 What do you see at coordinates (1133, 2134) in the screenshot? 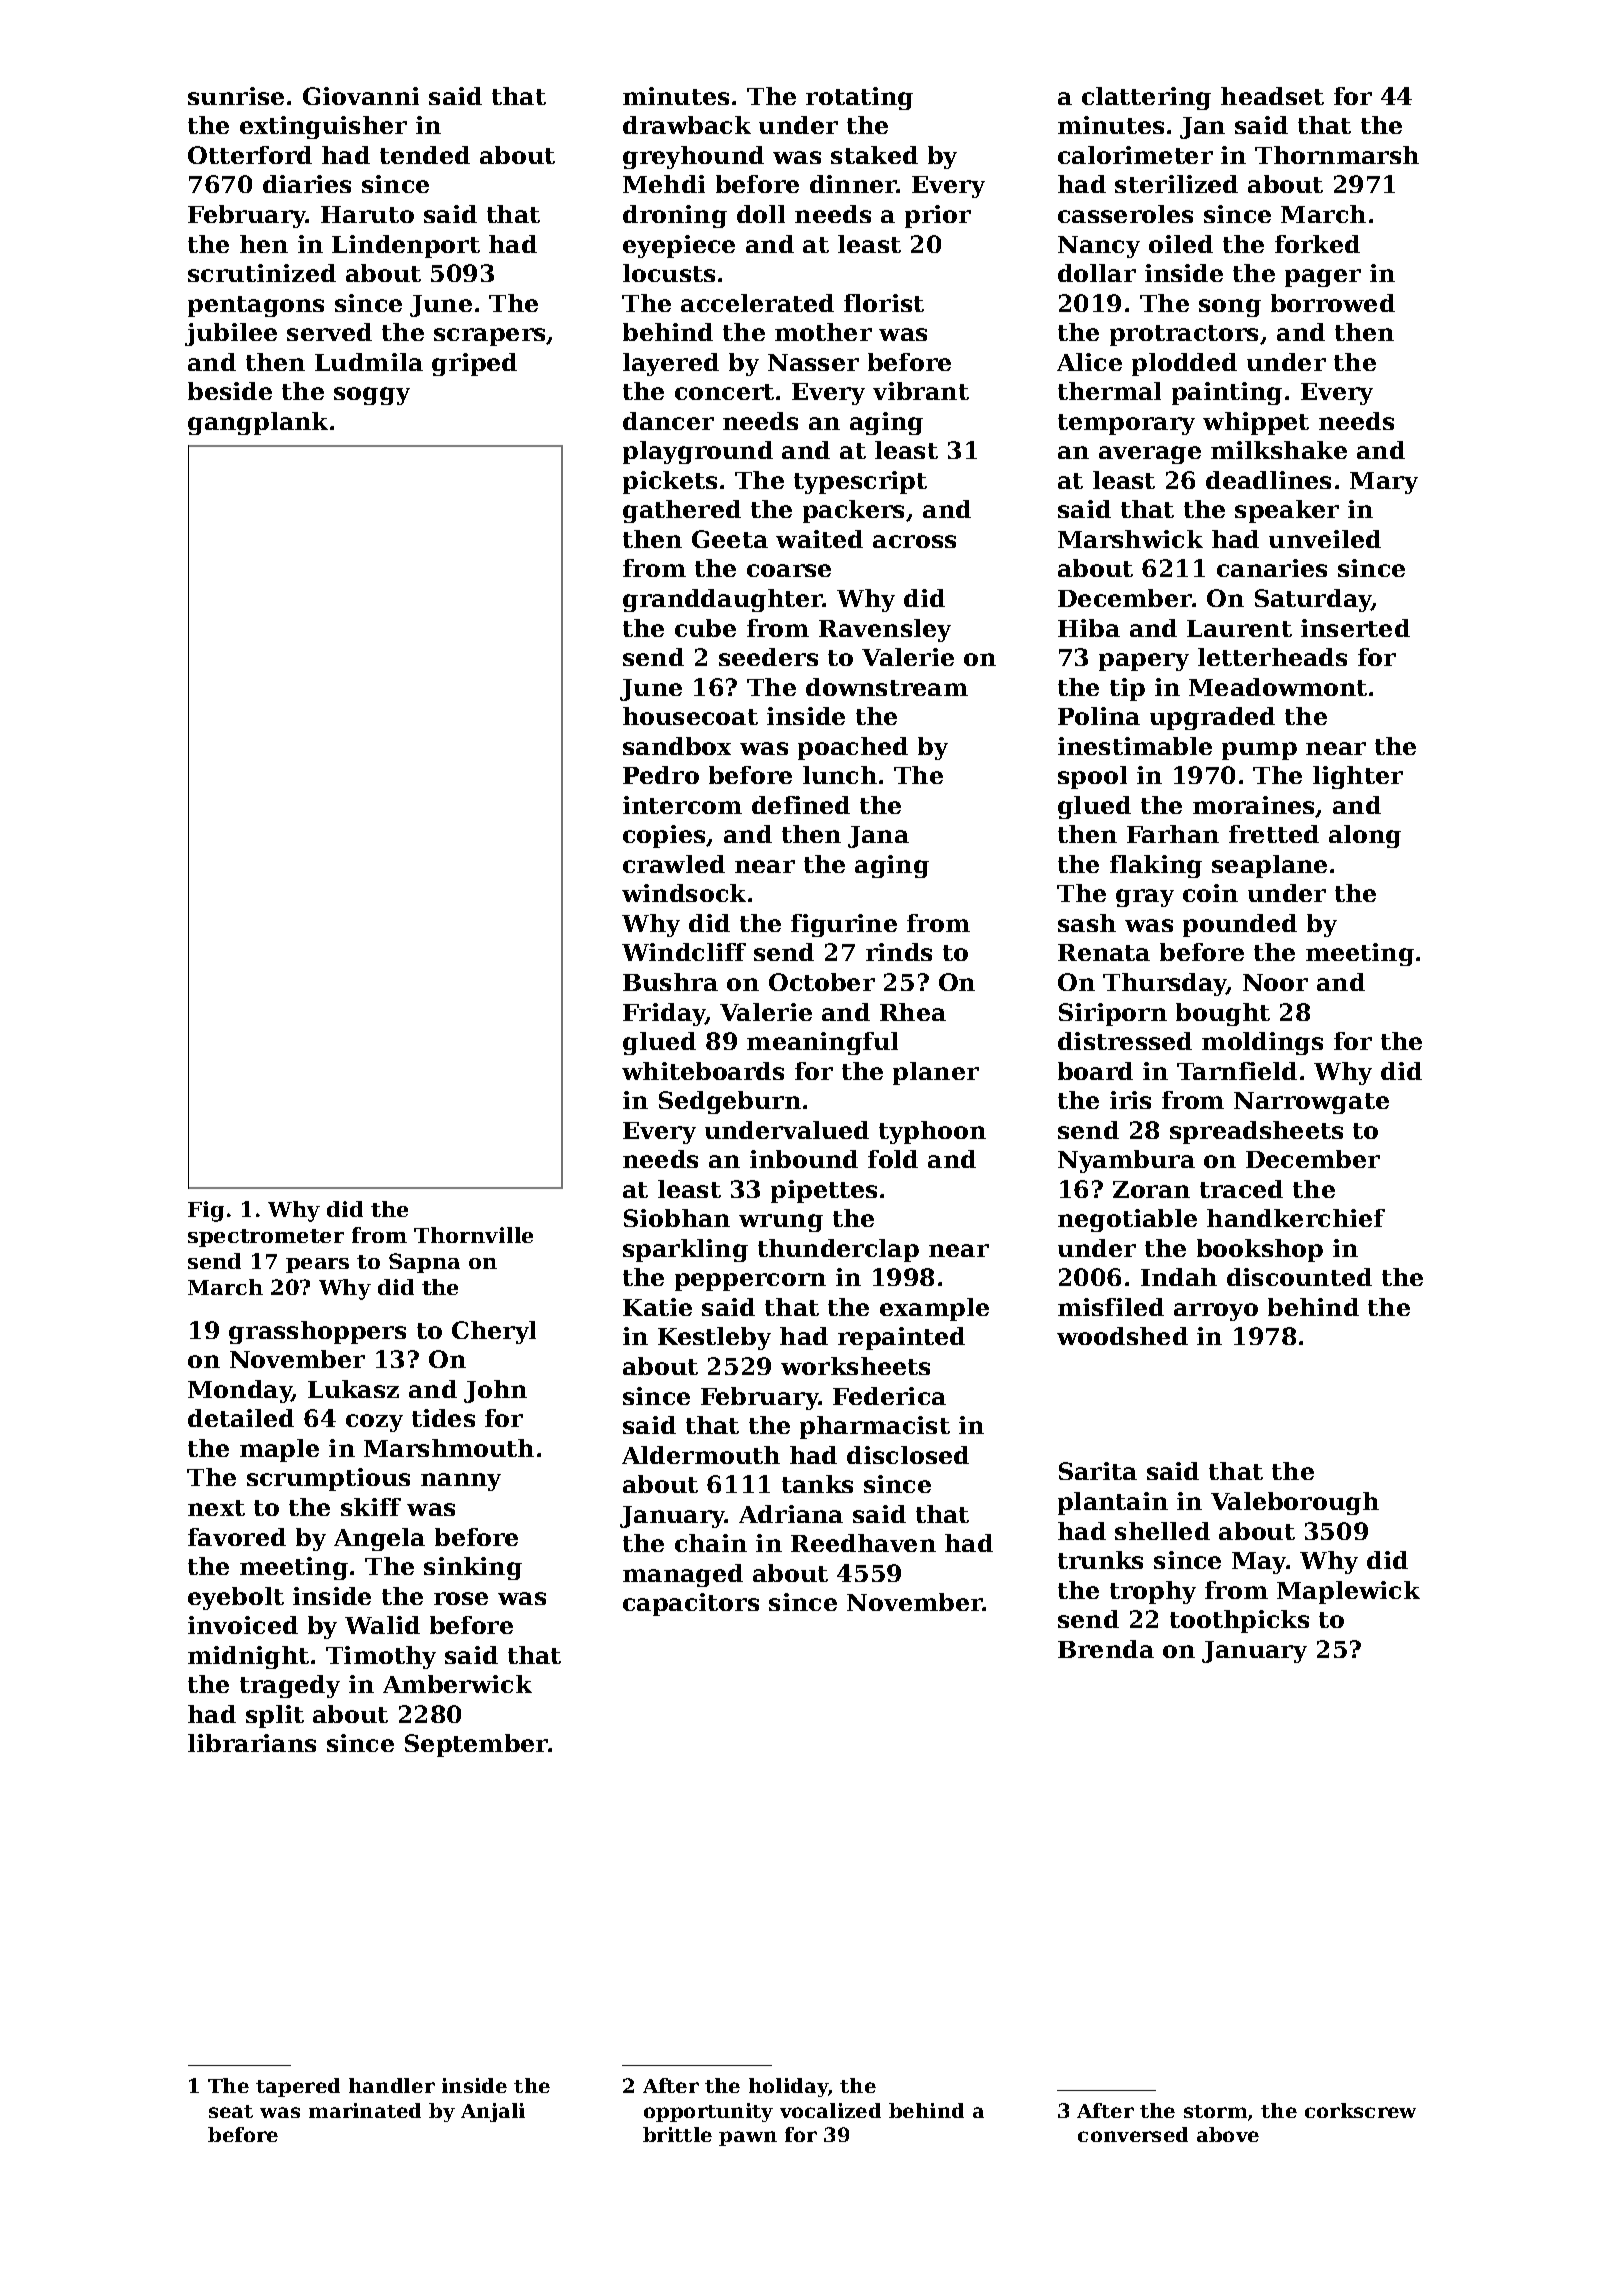
I see `conversed` at bounding box center [1133, 2134].
